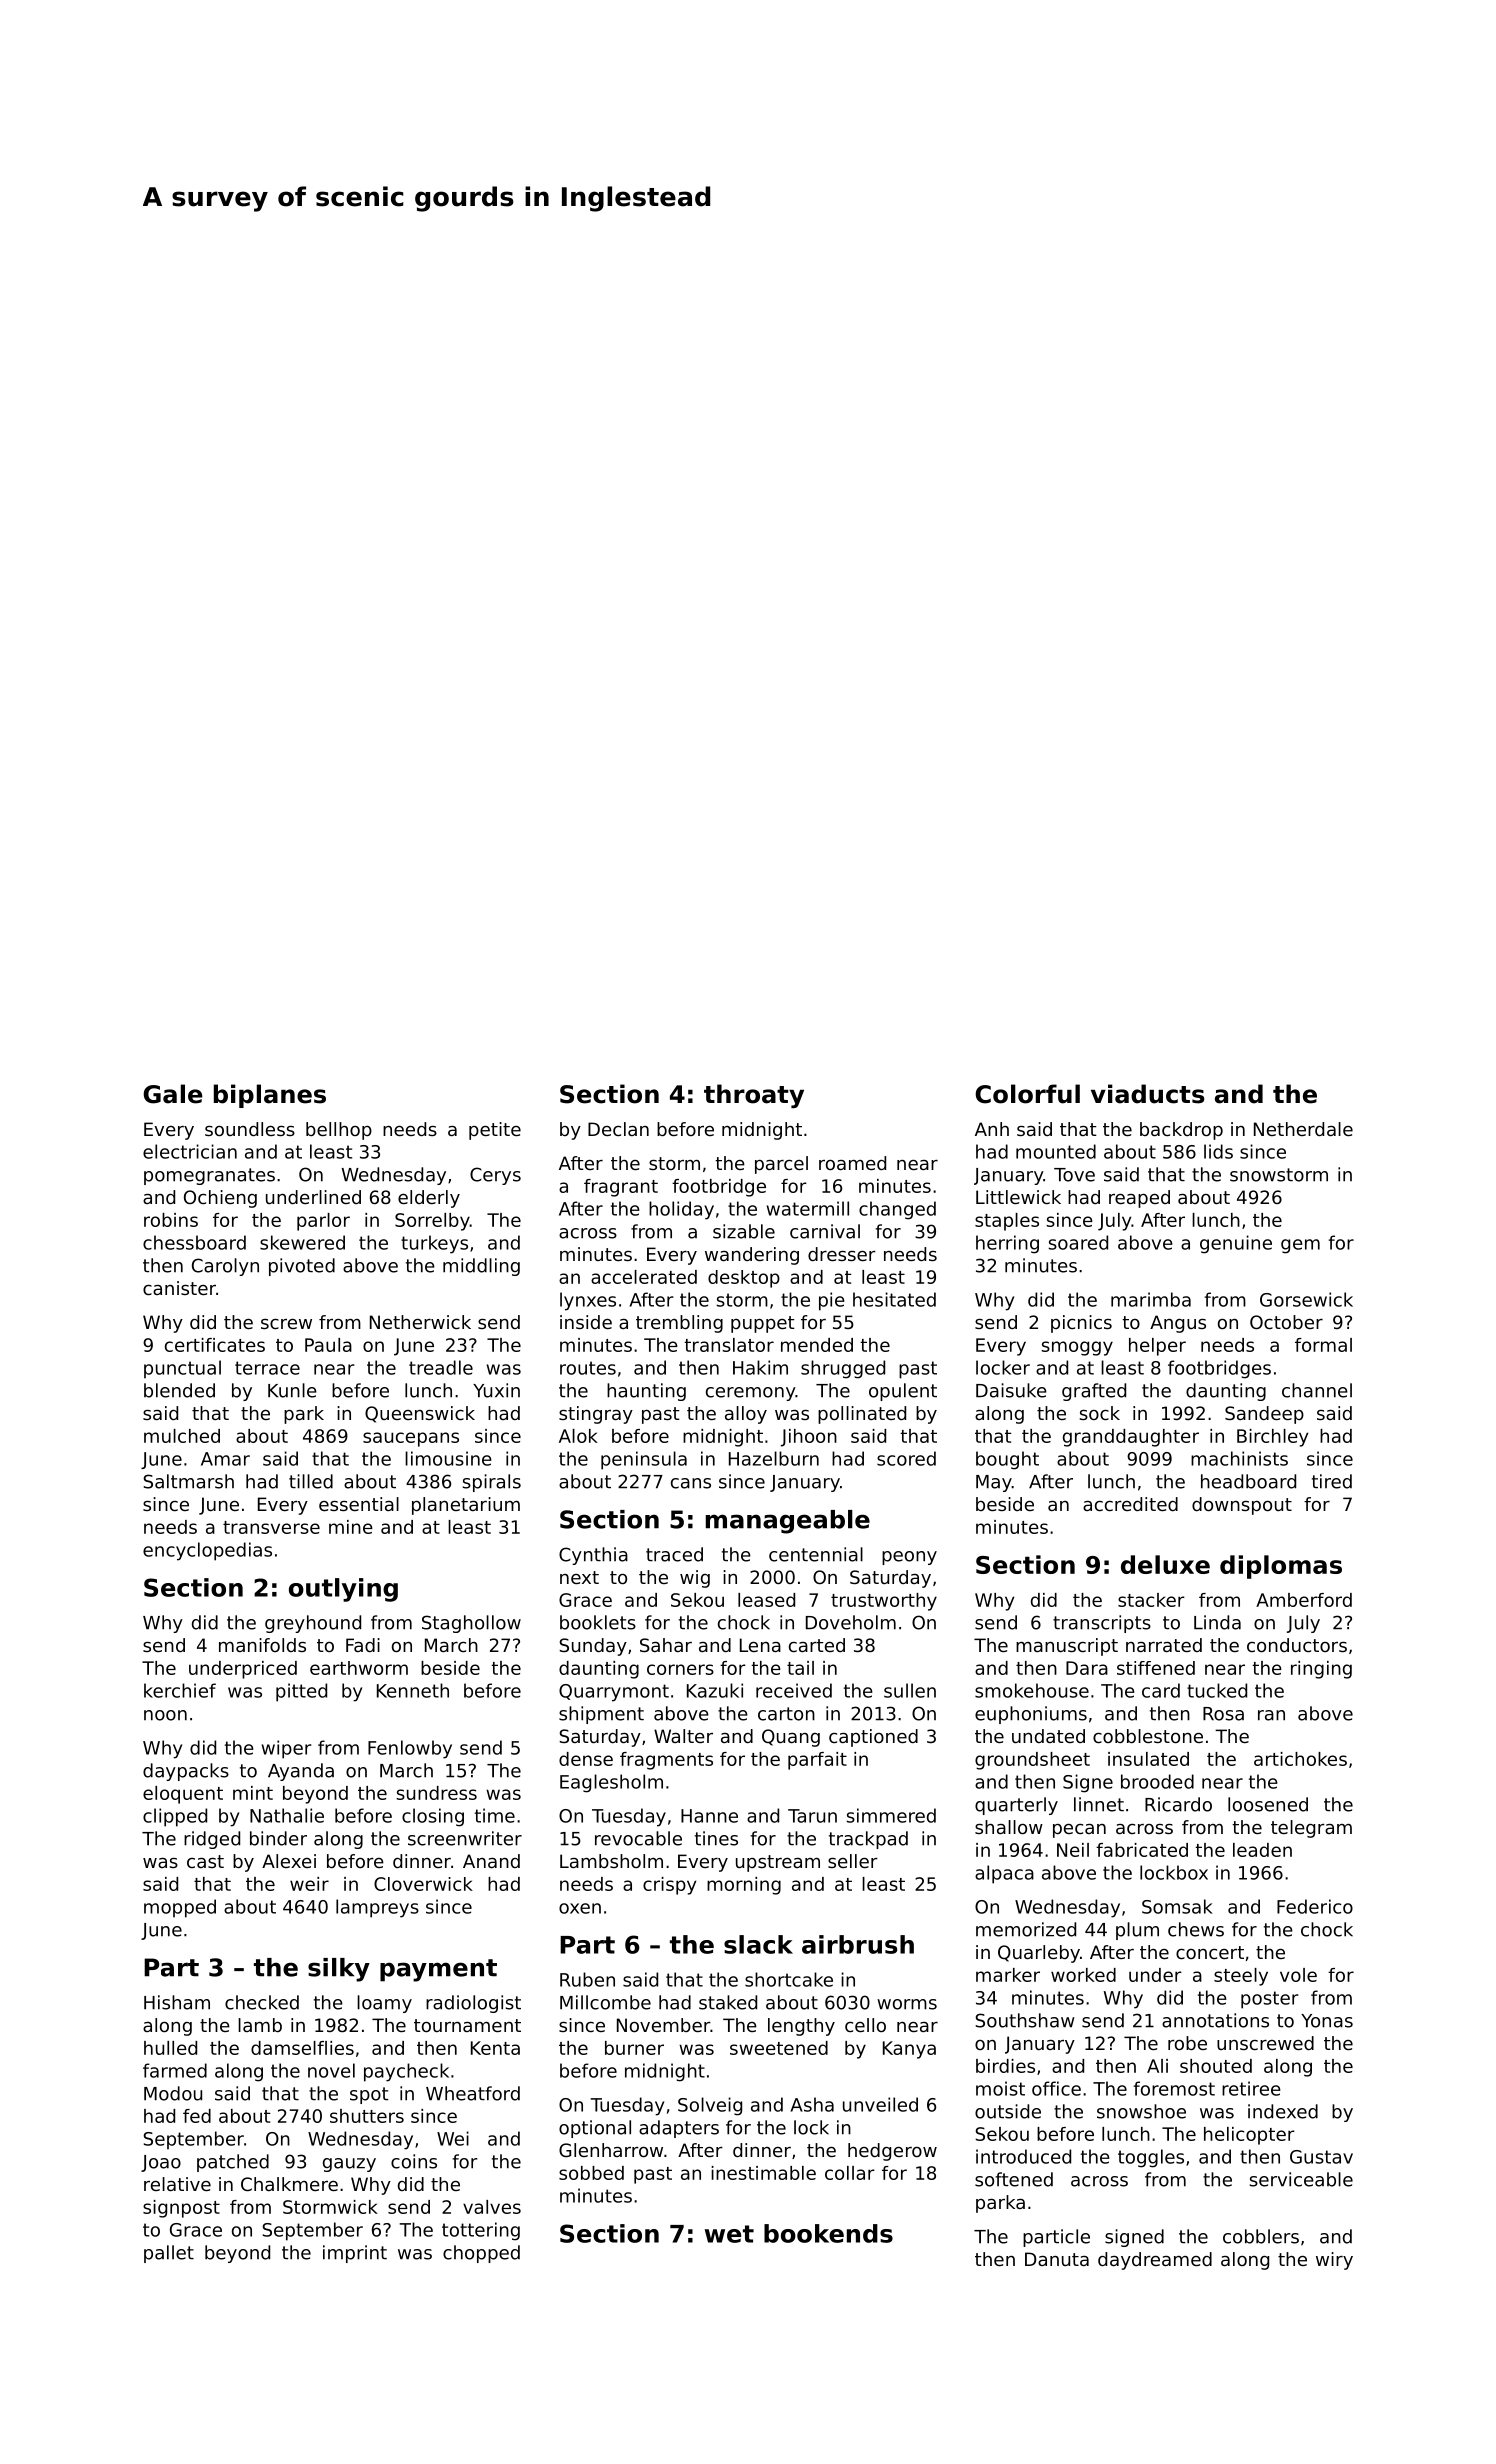 The width and height of the screenshot is (1496, 2464). Describe the element at coordinates (786, 1714) in the screenshot. I see `carton` at that location.
